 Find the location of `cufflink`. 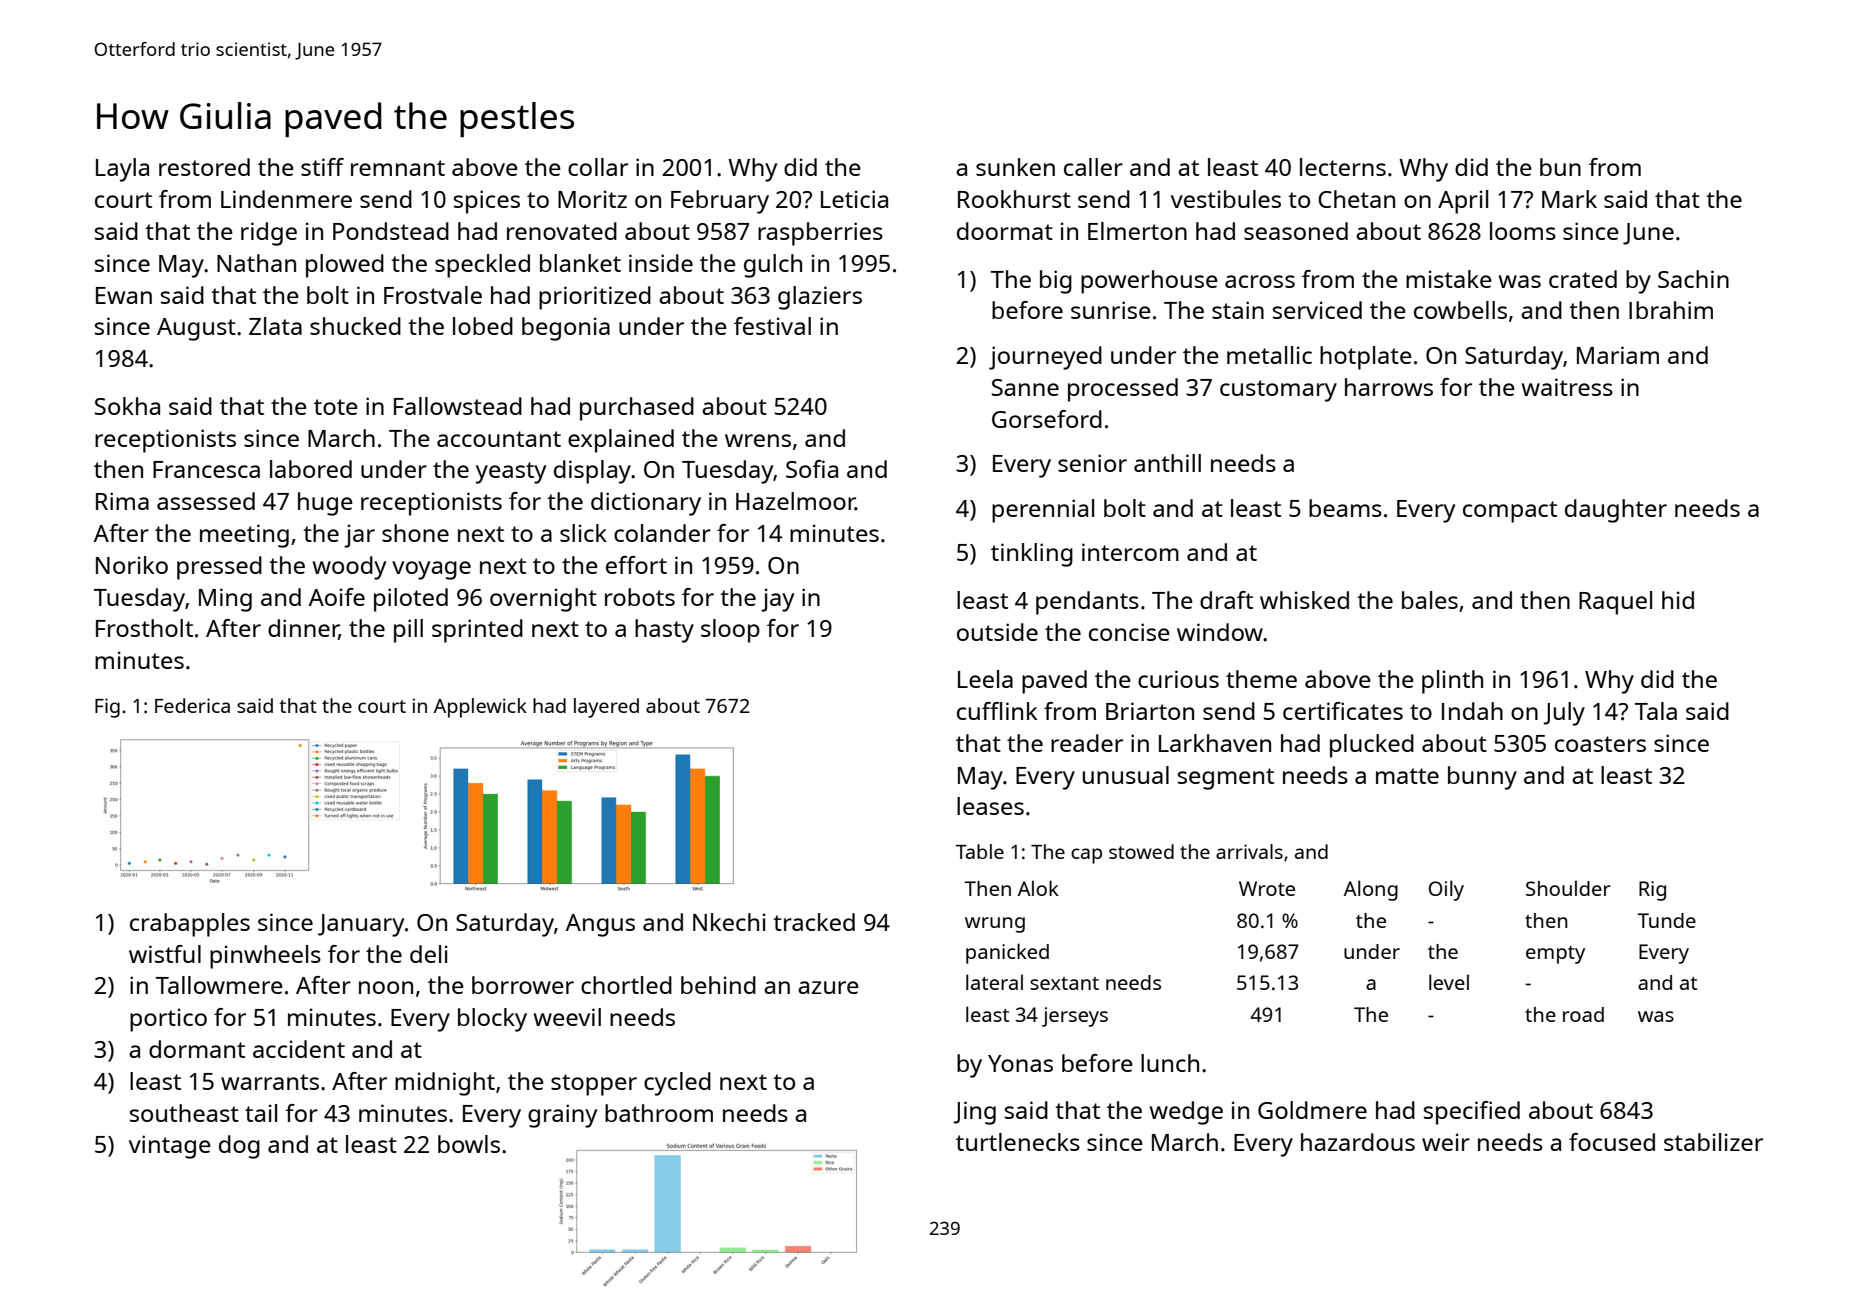

cufflink is located at coordinates (997, 711).
